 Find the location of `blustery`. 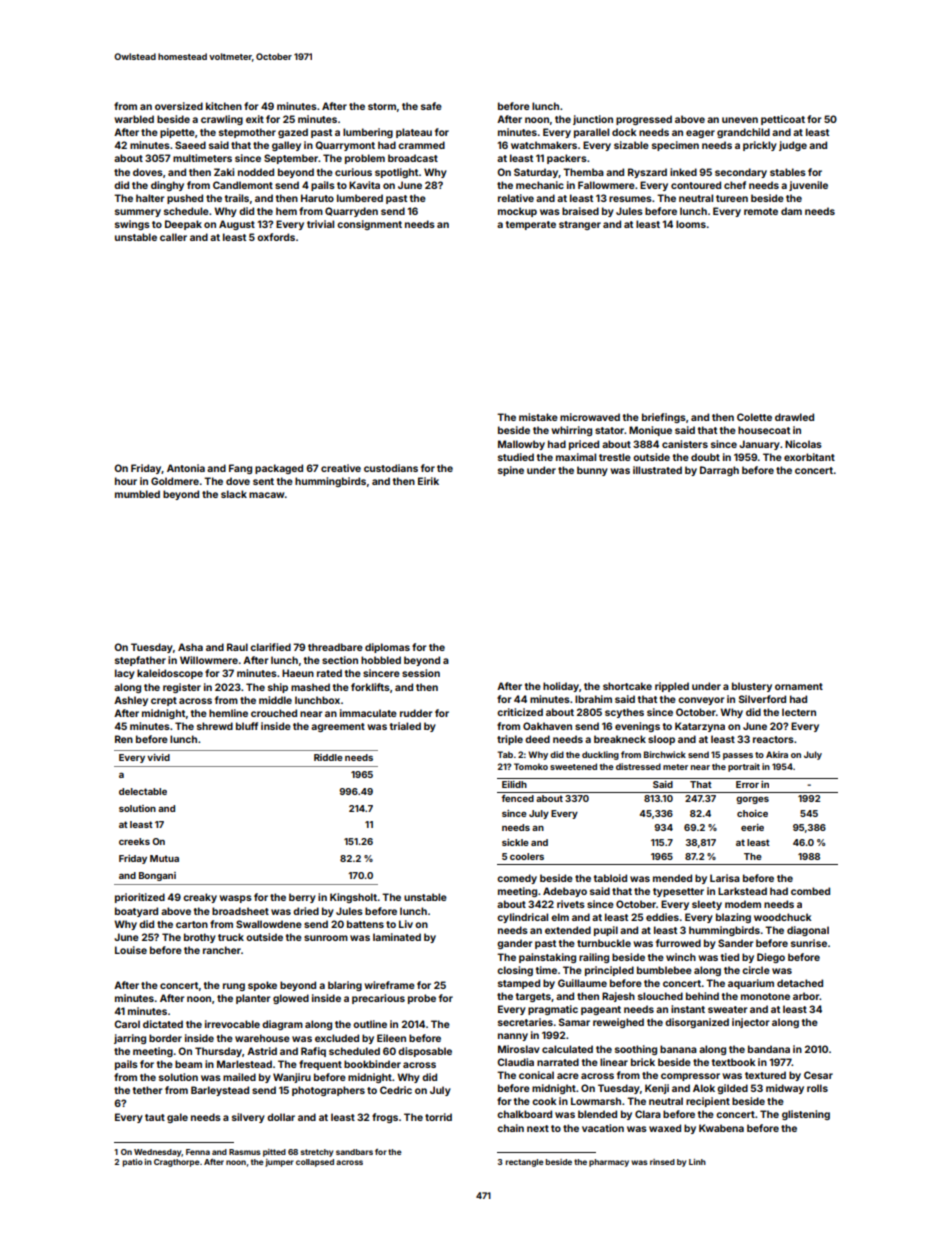

blustery is located at coordinates (752, 687).
